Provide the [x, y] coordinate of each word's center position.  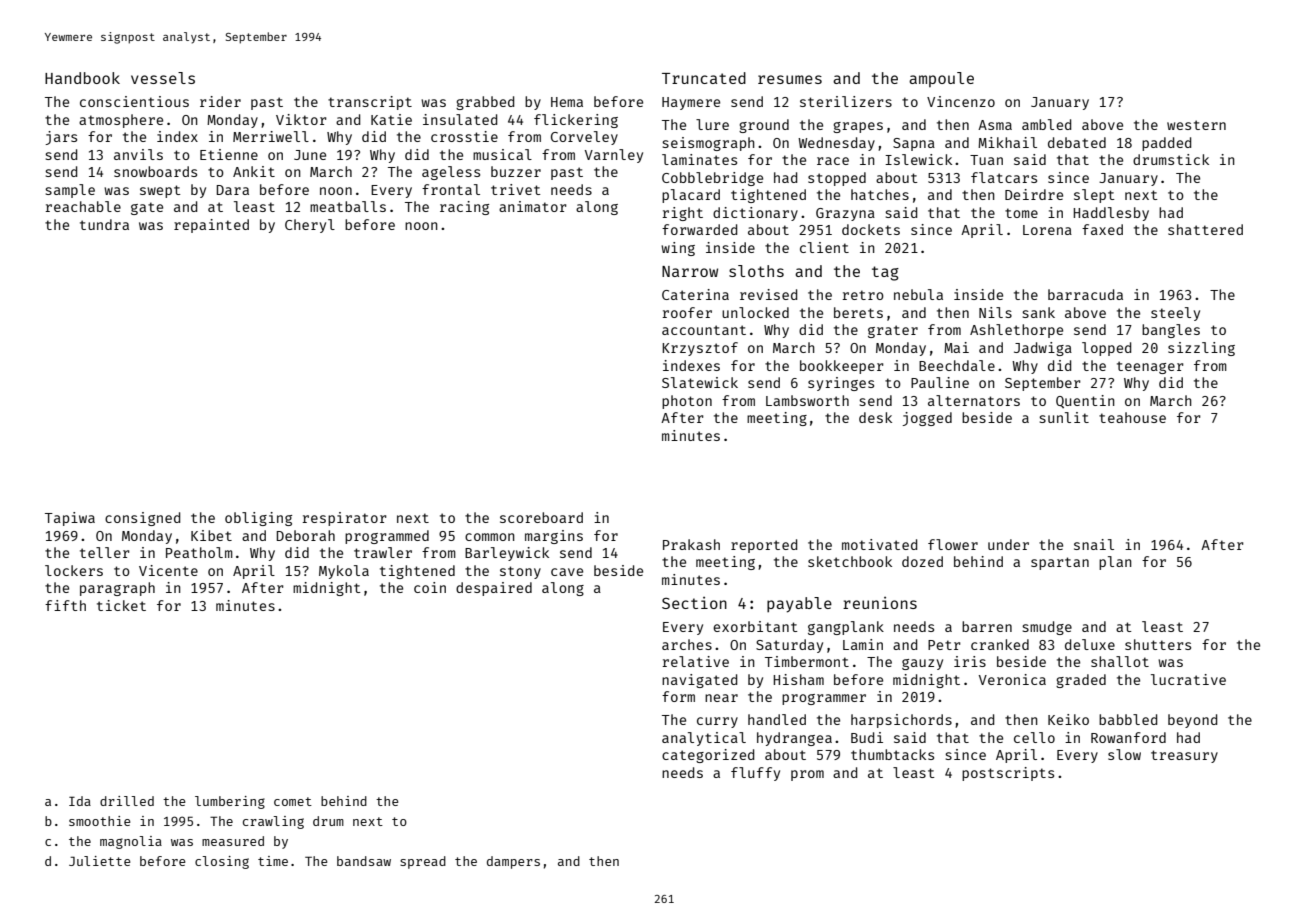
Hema [567, 102]
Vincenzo [961, 101]
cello [1034, 737]
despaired [494, 589]
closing [222, 862]
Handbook [82, 78]
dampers [513, 862]
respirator [344, 519]
